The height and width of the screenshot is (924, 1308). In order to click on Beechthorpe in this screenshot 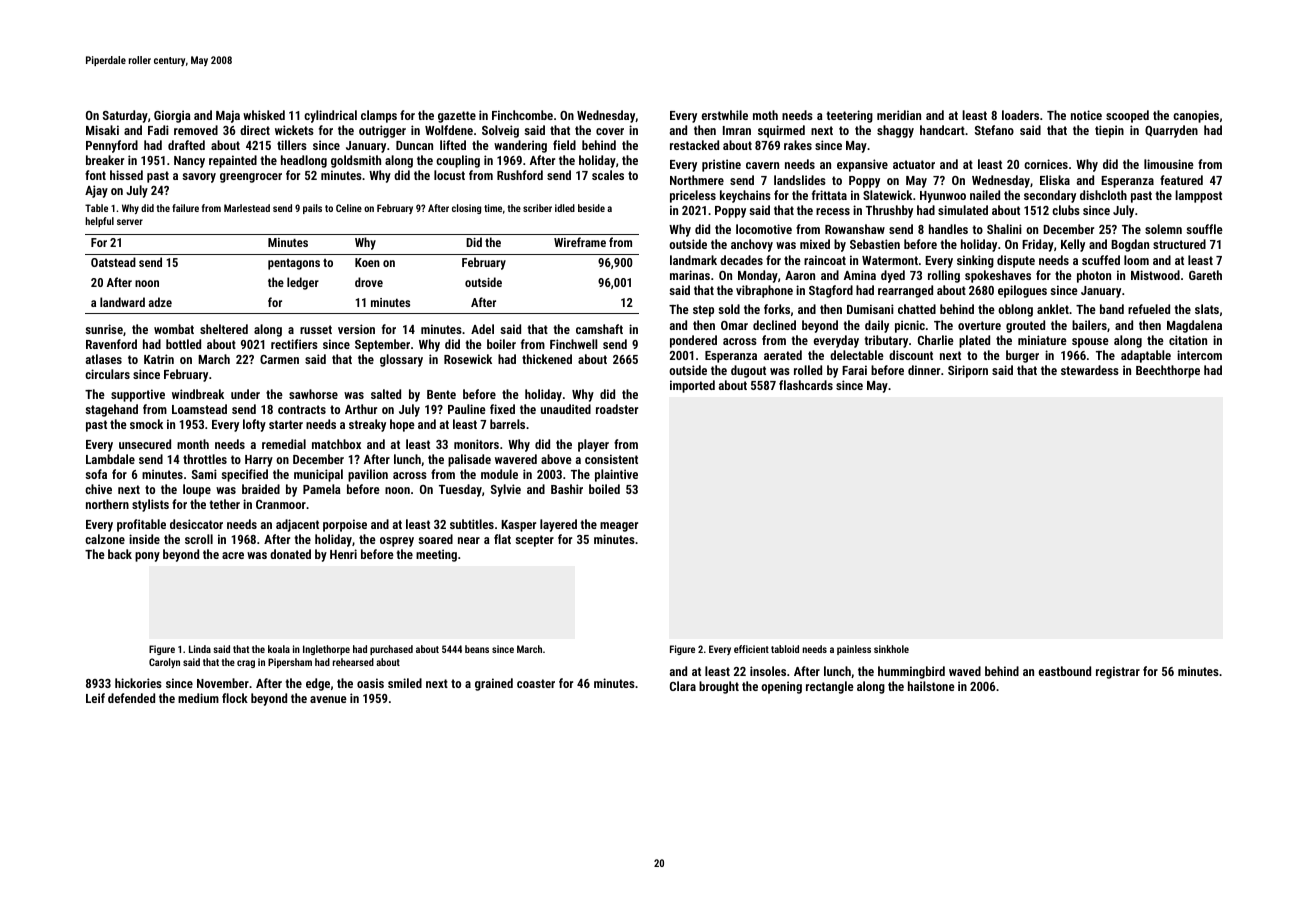, I will do `click(1168, 371)`.
